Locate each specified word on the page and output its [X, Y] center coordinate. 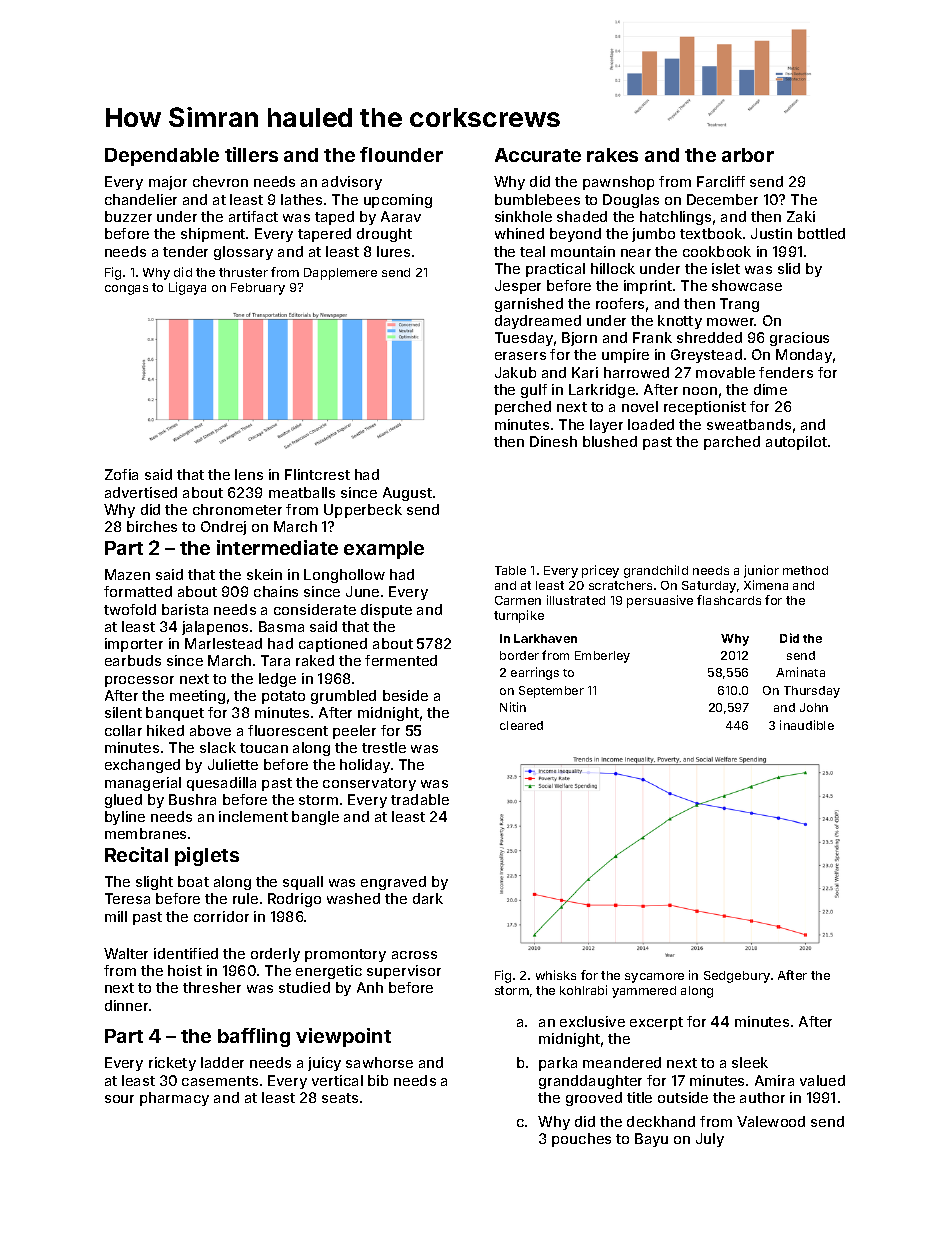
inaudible [807, 725]
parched [732, 443]
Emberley [602, 657]
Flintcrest [317, 474]
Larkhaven [545, 638]
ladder [222, 1062]
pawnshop [618, 183]
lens [249, 474]
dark [428, 898]
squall [303, 883]
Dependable [162, 157]
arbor [748, 155]
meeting [197, 697]
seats [340, 1098]
